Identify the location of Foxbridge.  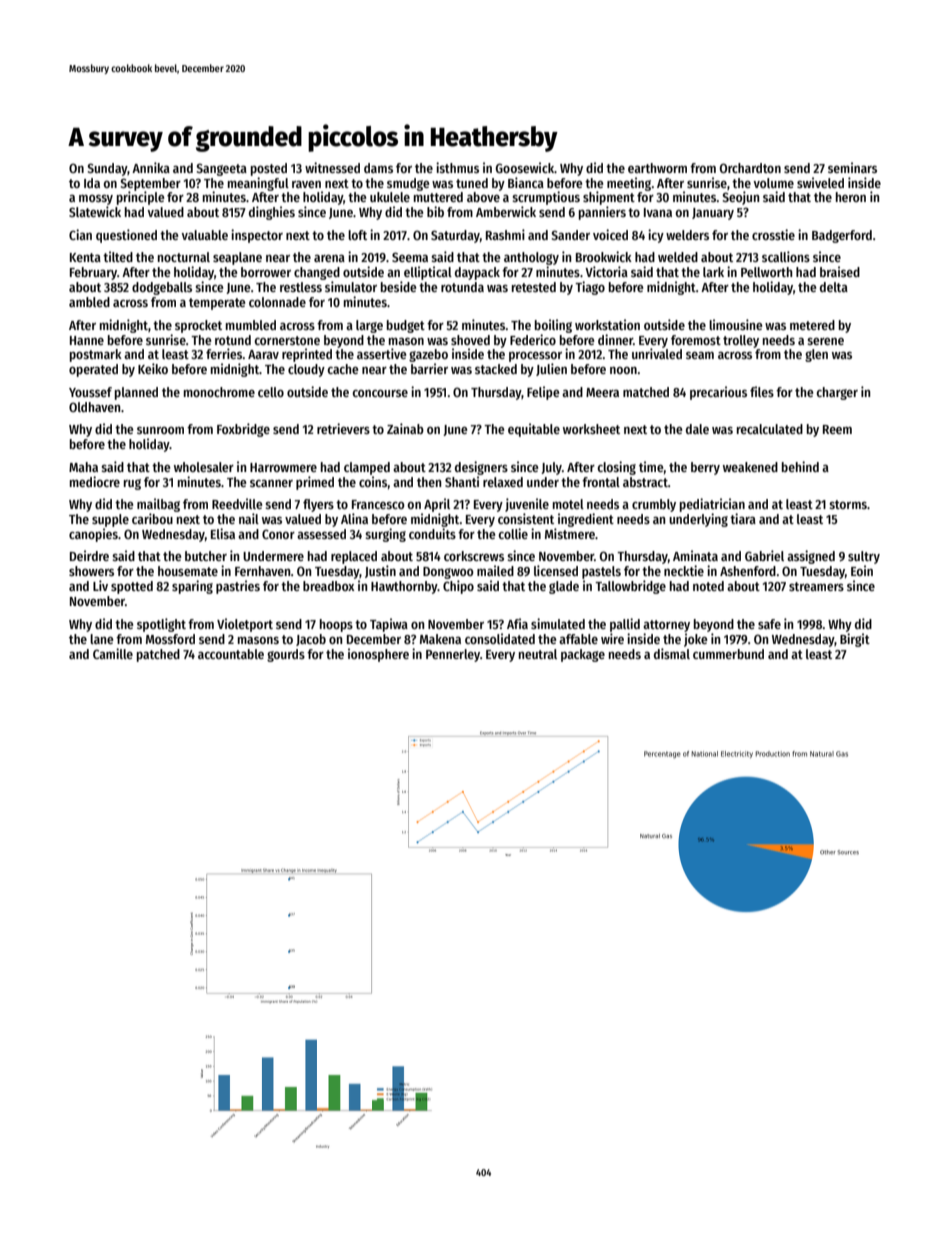
(243, 430).
